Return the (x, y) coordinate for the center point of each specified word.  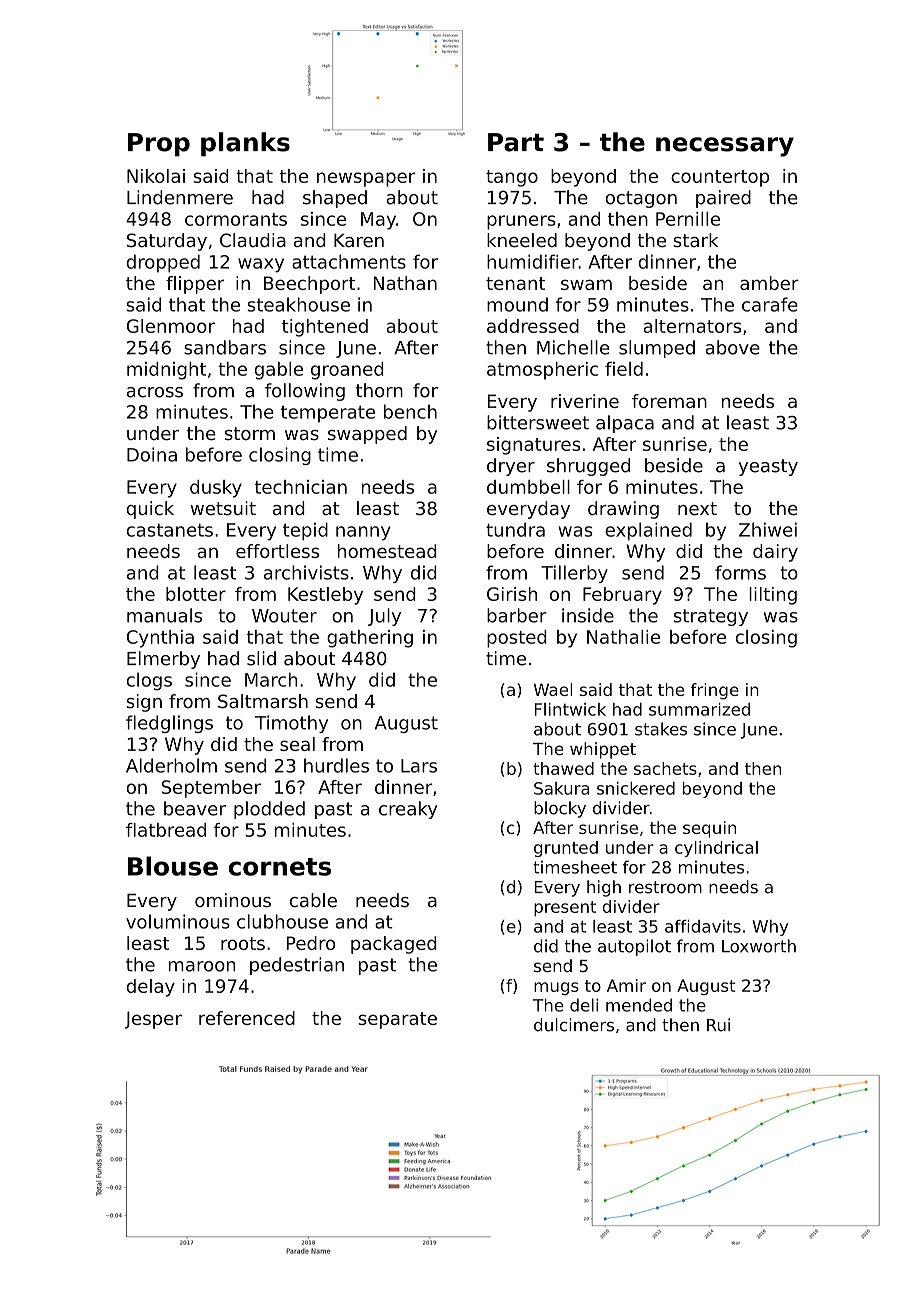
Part (516, 142)
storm (250, 433)
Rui (718, 1025)
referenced (247, 1018)
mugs (556, 988)
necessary (725, 147)
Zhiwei (768, 529)
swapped (367, 435)
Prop (159, 145)
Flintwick (570, 709)
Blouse (173, 866)
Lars (419, 766)
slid (261, 658)
